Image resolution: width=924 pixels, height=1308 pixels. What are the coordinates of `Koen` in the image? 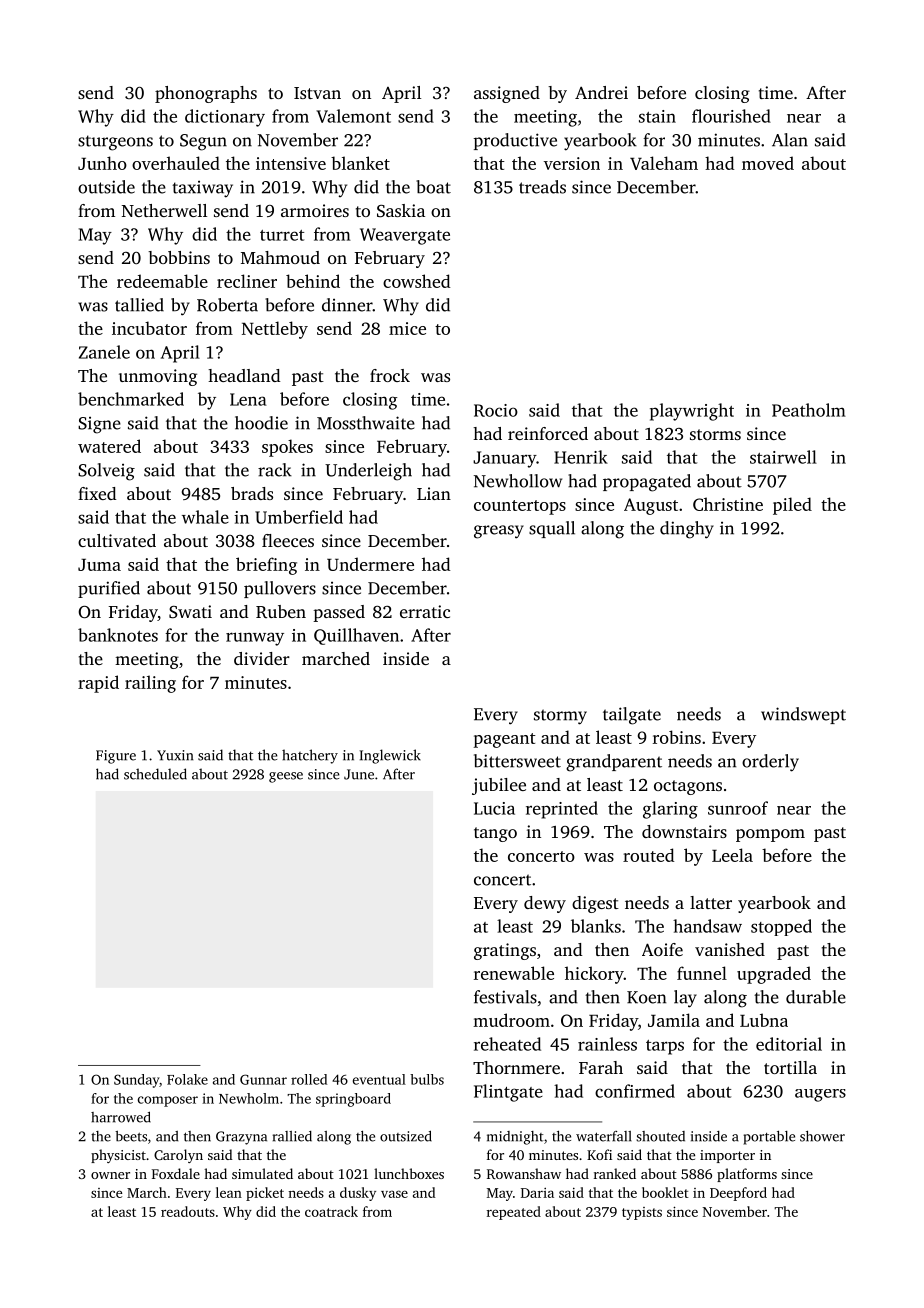 It's located at (646, 997).
